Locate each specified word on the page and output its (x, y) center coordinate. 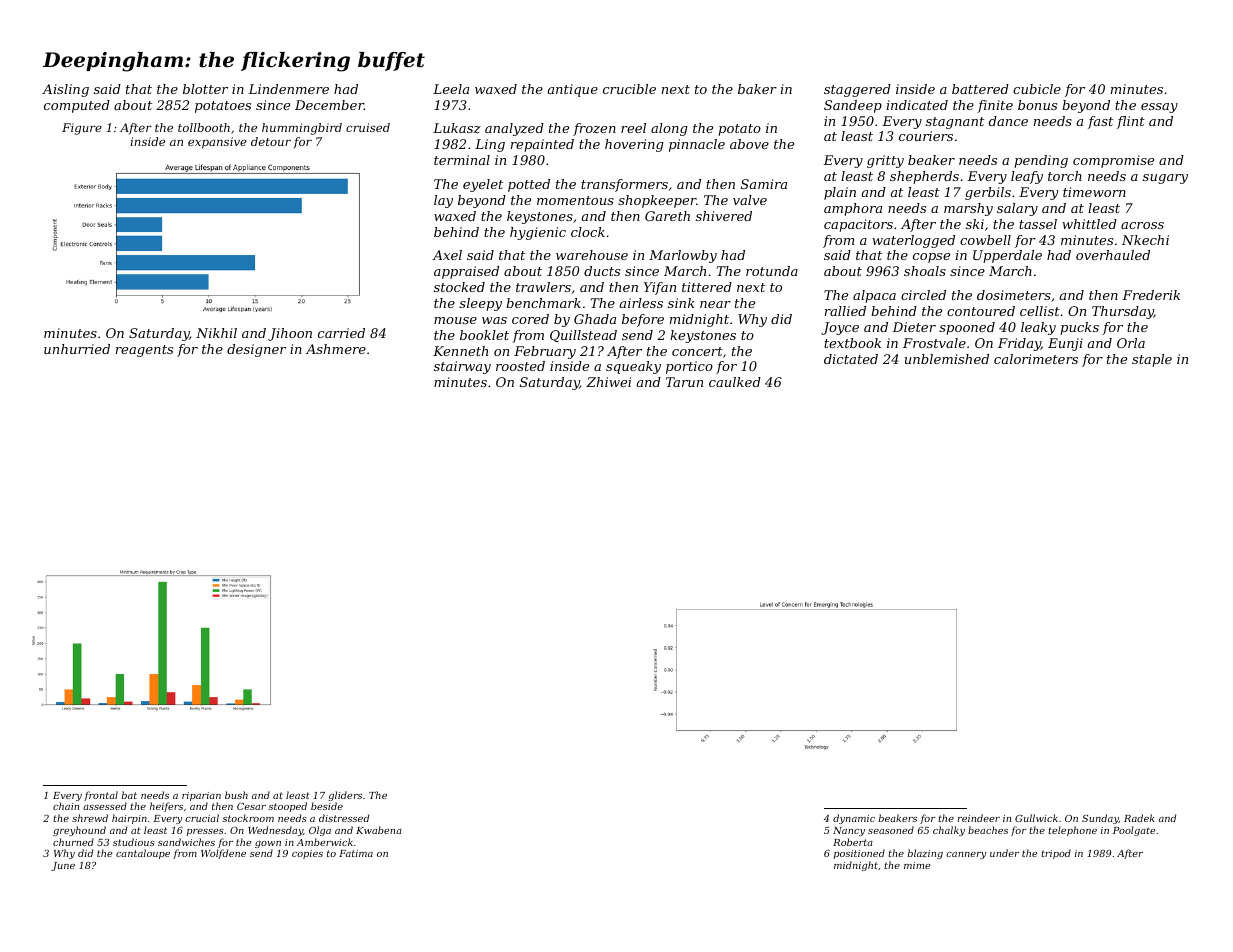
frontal (101, 796)
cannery (966, 855)
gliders (345, 796)
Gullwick (1036, 818)
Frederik (1151, 295)
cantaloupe (143, 854)
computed (77, 106)
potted (529, 185)
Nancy (849, 831)
